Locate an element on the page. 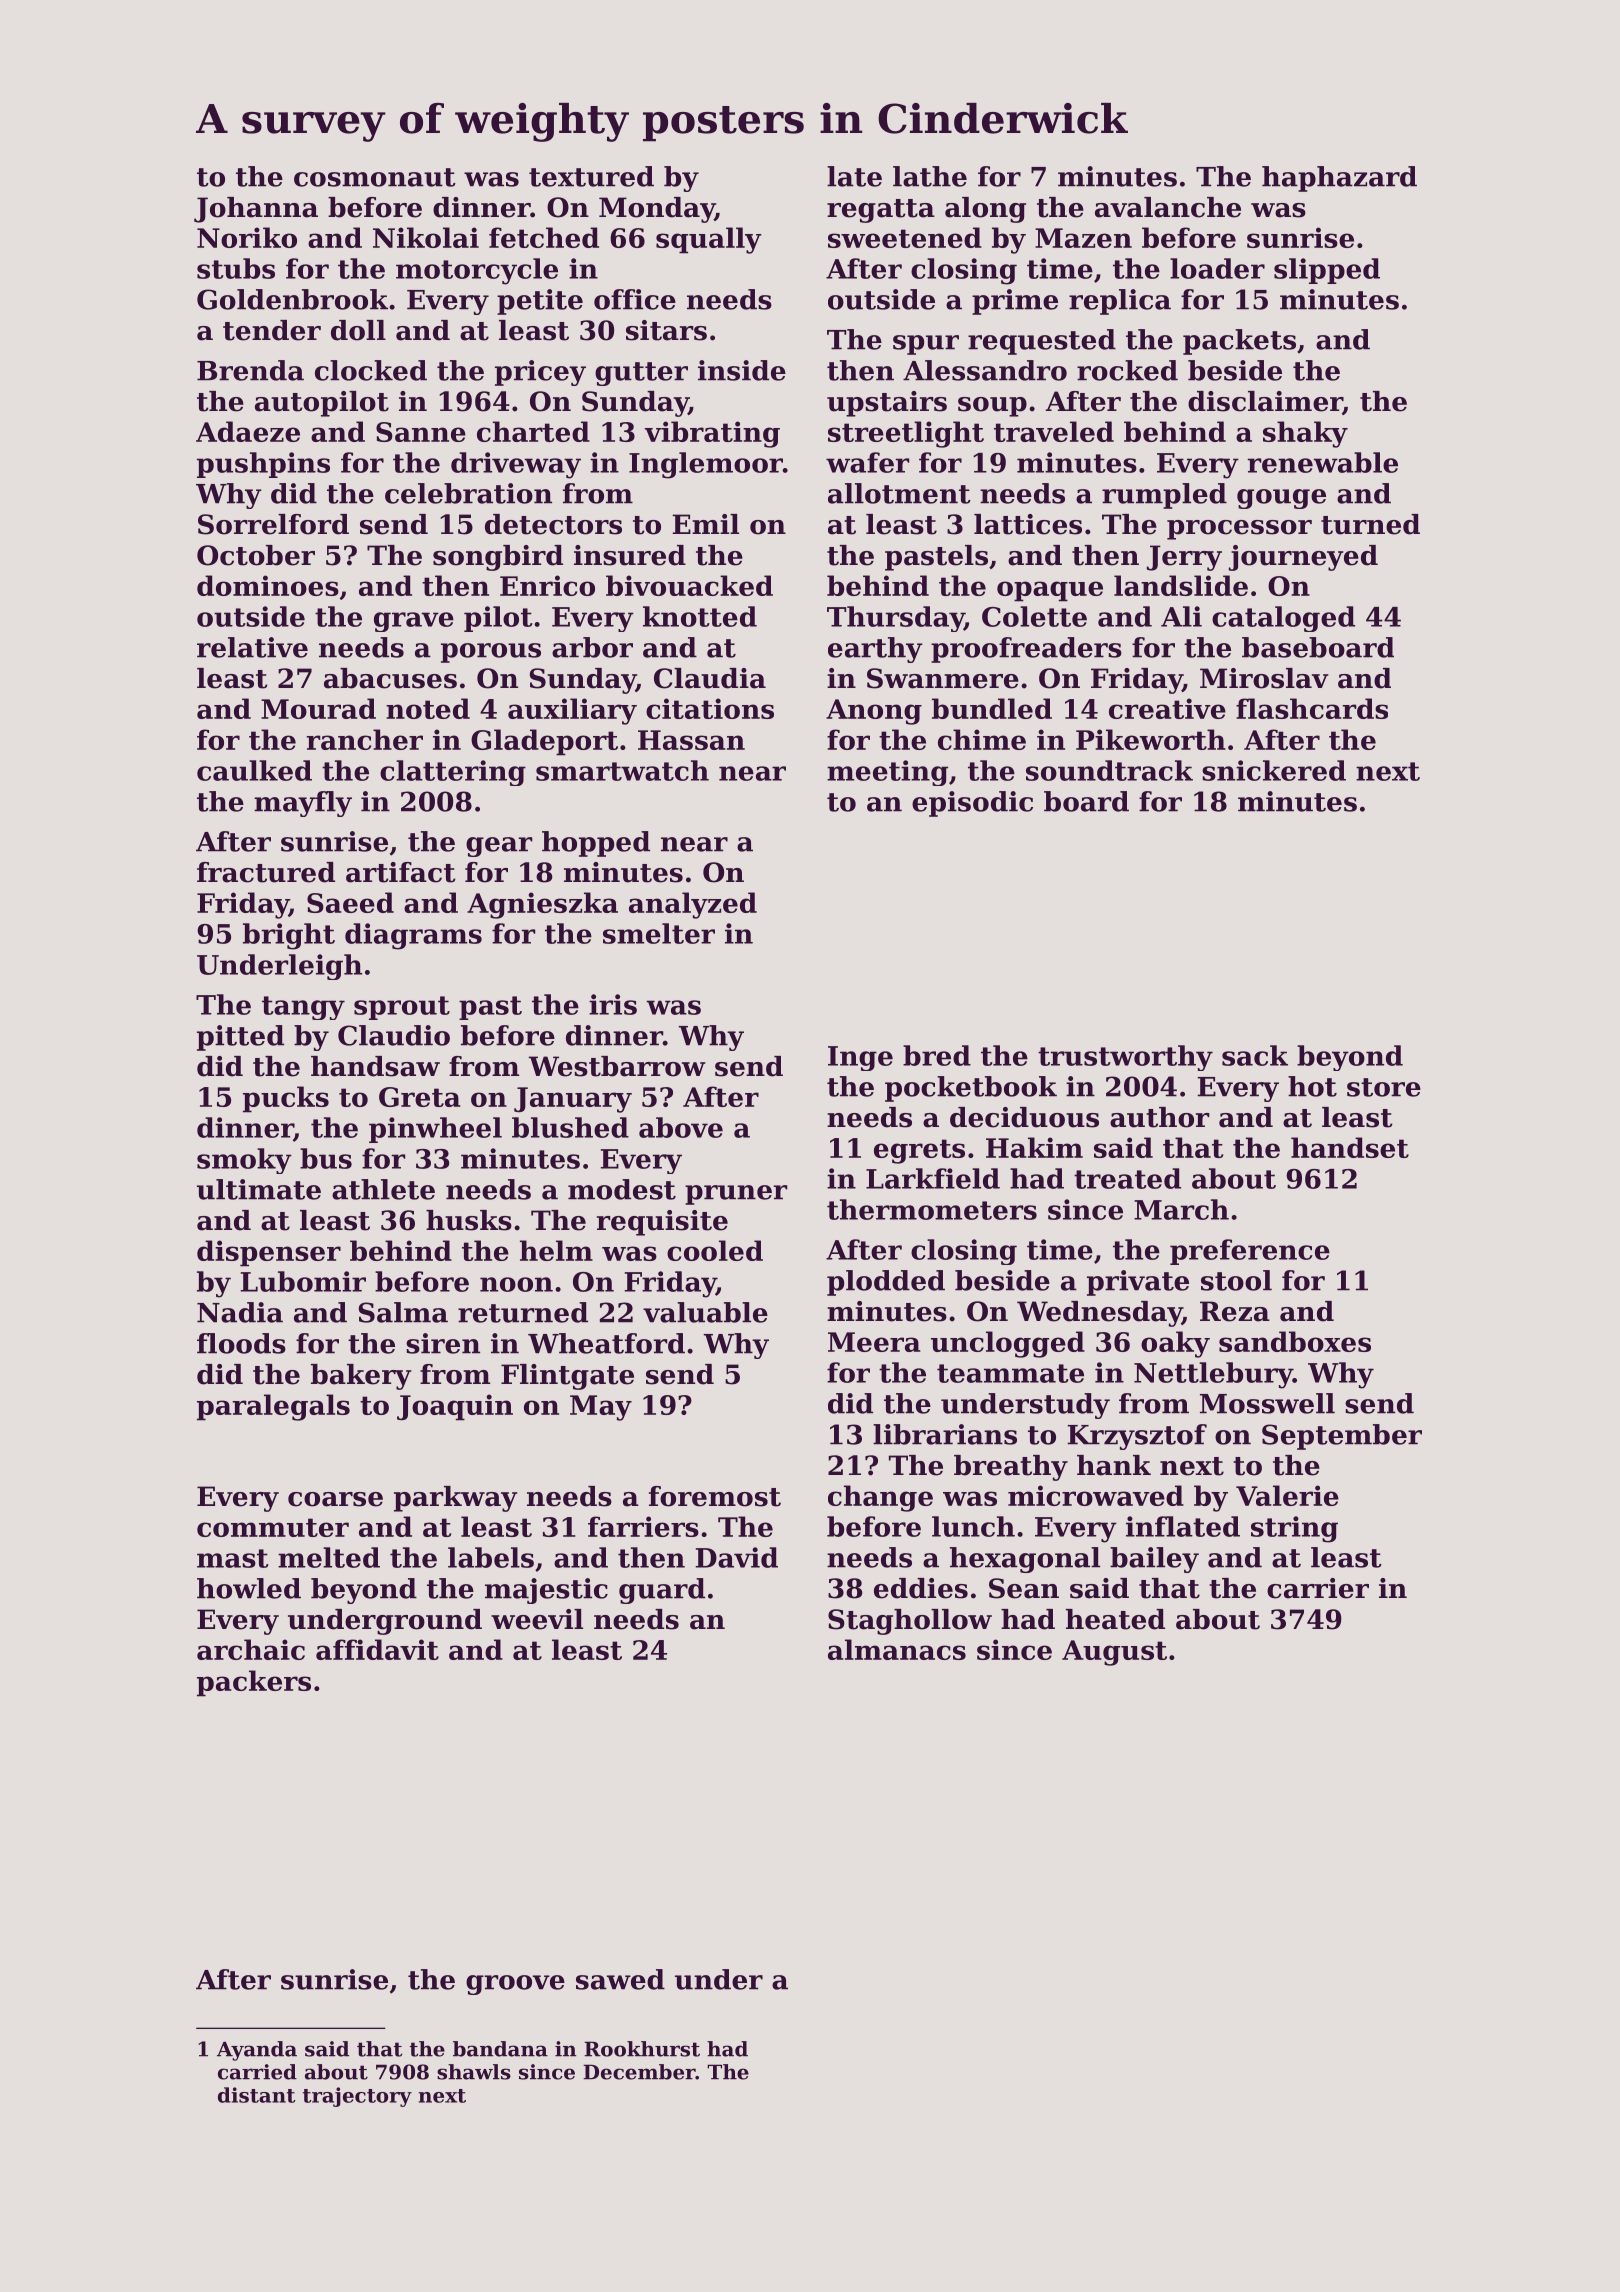 The width and height of the page is (1620, 2292). Colette is located at coordinates (1034, 616).
